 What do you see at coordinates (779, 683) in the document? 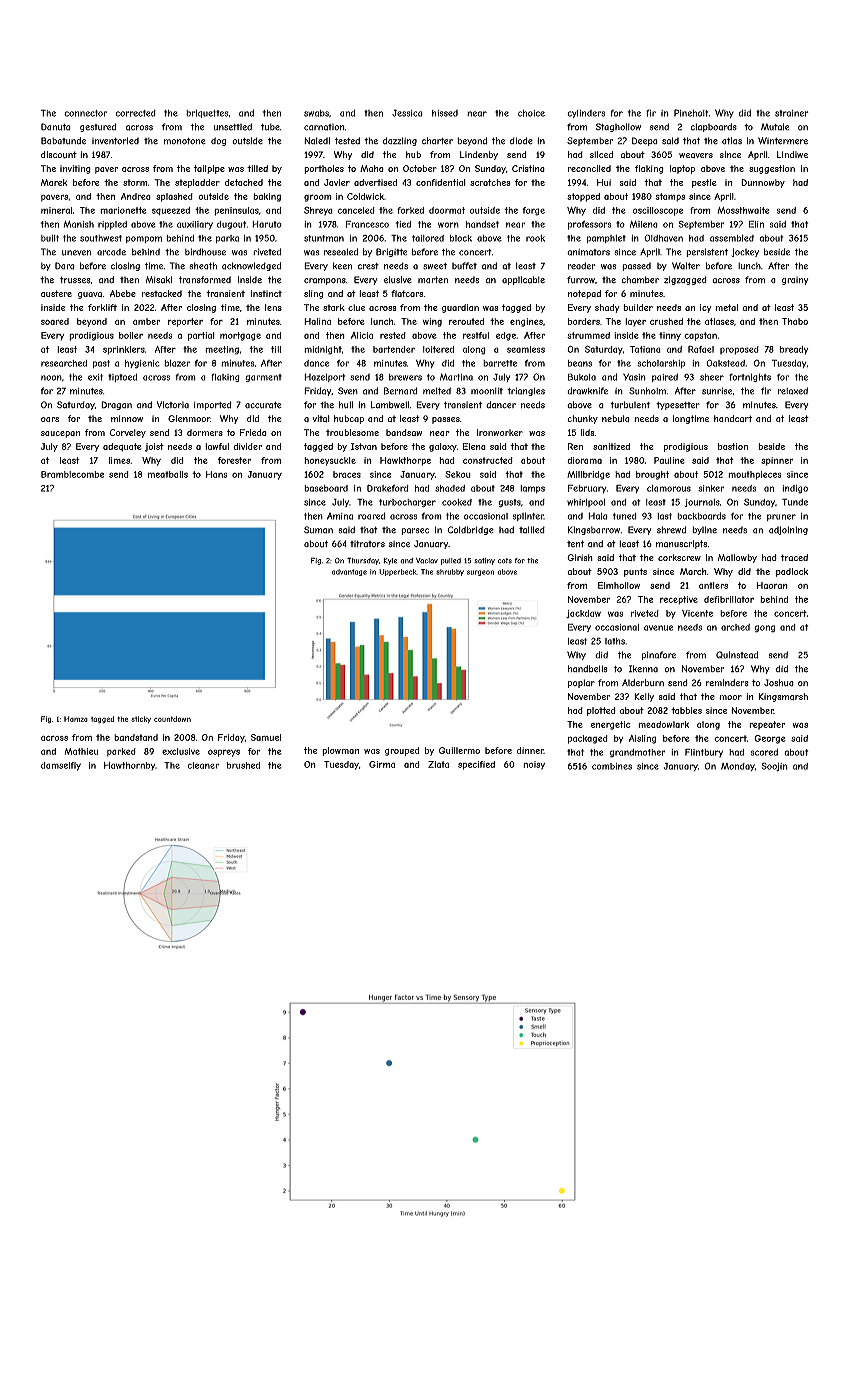
I see `Joshua` at bounding box center [779, 683].
